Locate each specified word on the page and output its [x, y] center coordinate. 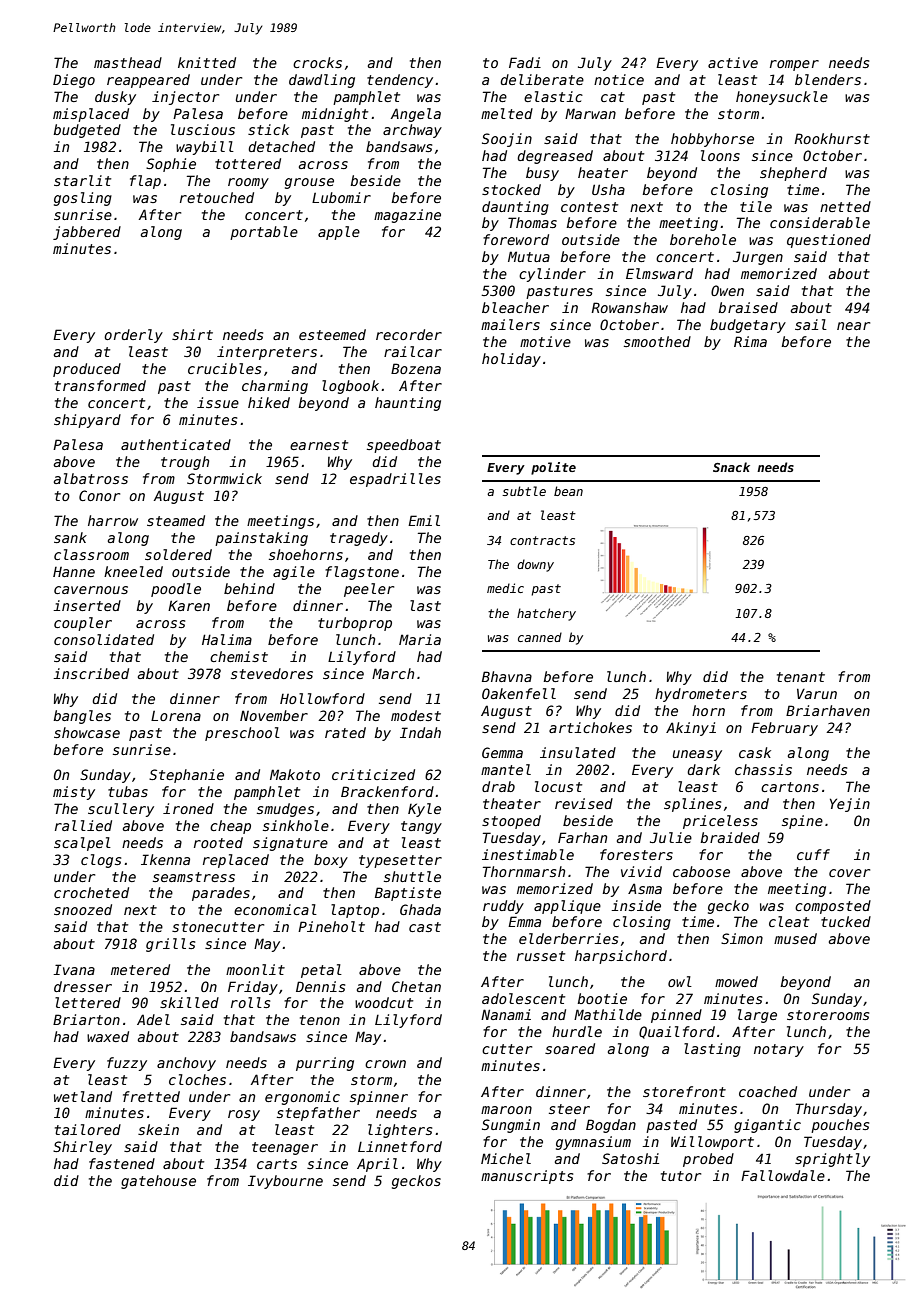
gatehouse [158, 1182]
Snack [731, 467]
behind [249, 588]
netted [845, 206]
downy [535, 565]
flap [145, 182]
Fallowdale [783, 1175]
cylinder [552, 275]
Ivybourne [285, 1182]
